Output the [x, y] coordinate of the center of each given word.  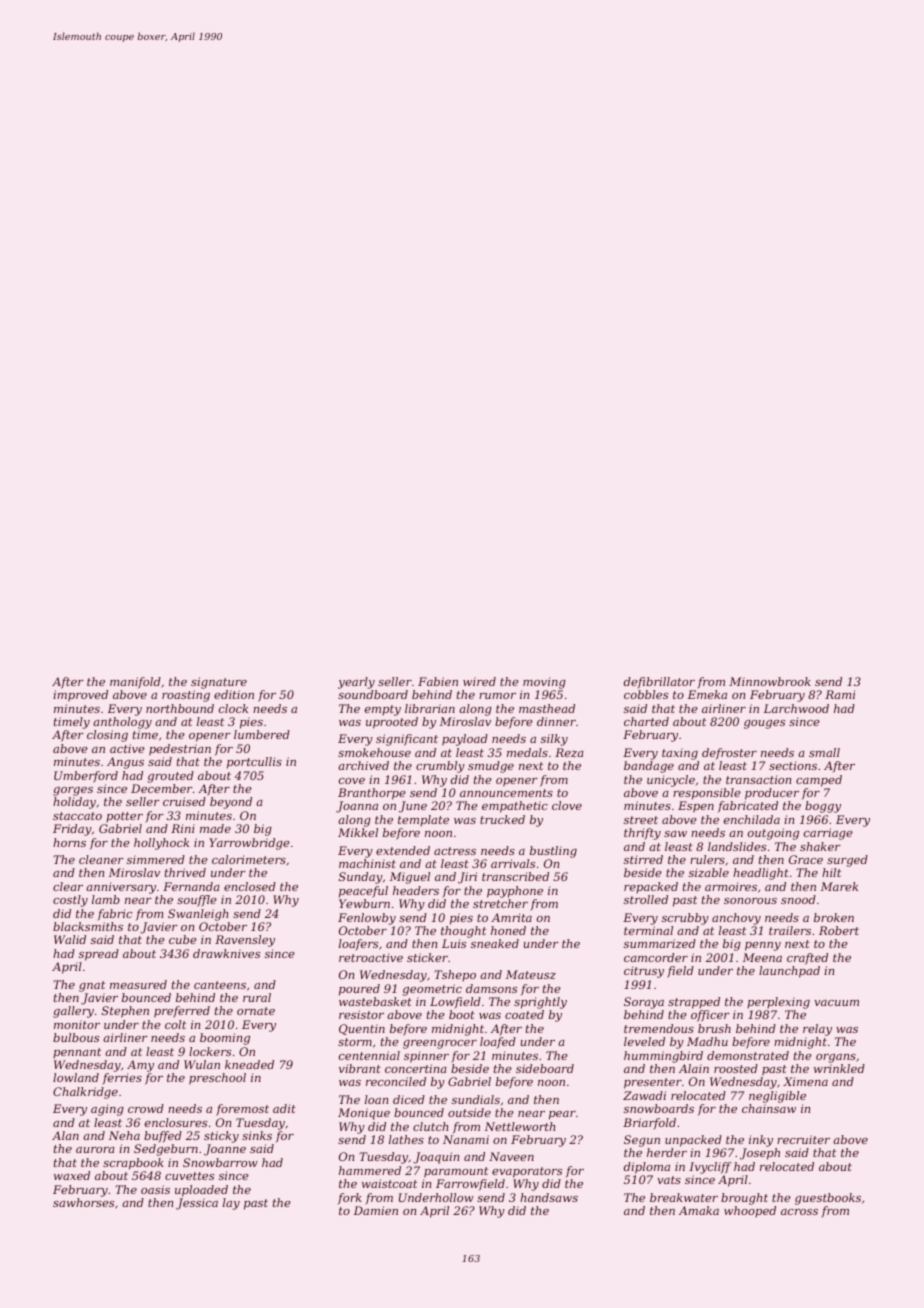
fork [350, 1198]
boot [462, 1014]
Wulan [202, 1064]
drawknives [226, 953]
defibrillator [659, 683]
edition [234, 694]
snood [798, 899]
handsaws [549, 1197]
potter [124, 817]
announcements [506, 793]
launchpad [789, 972]
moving [544, 683]
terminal [648, 930]
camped [819, 781]
